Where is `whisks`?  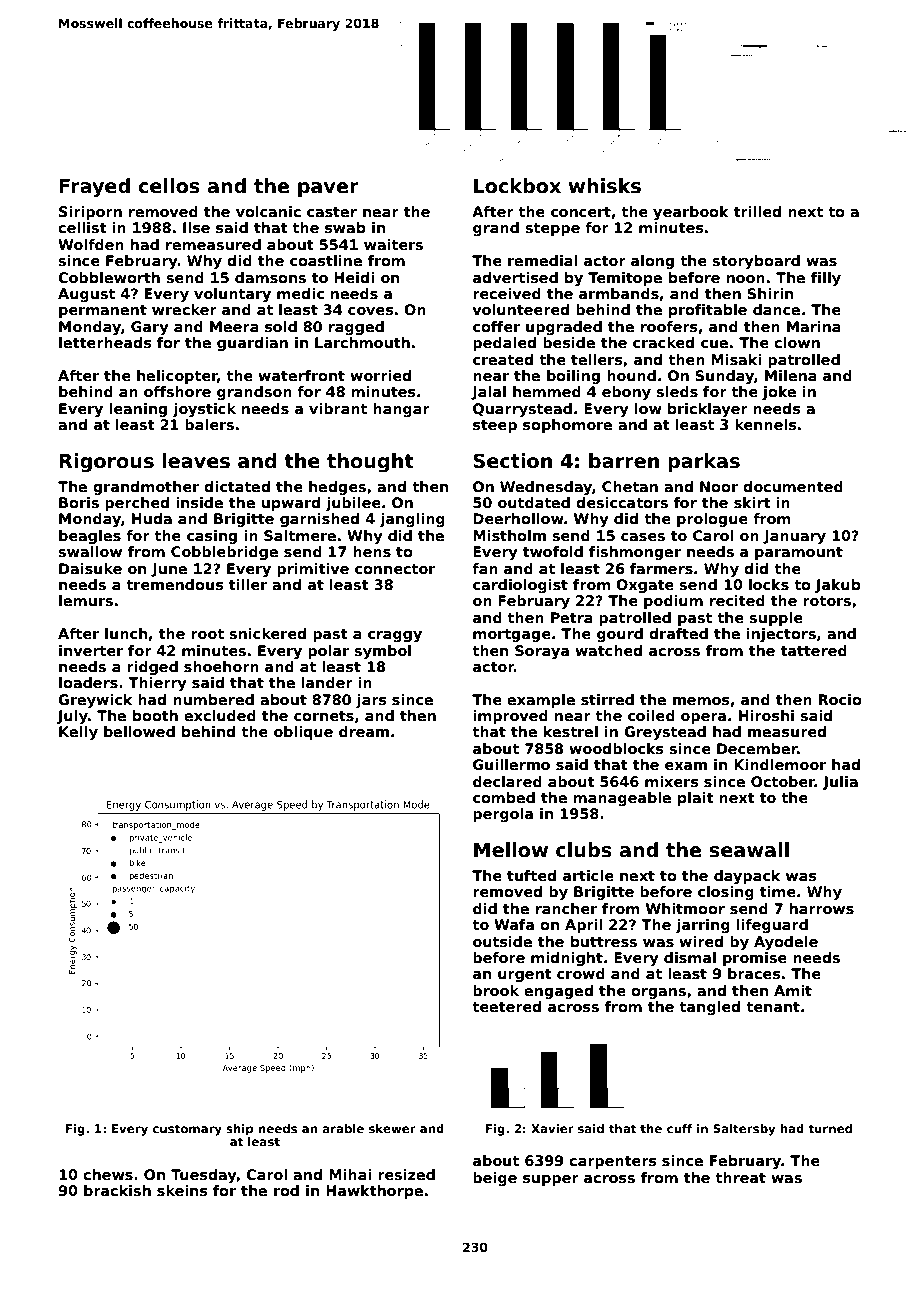 whisks is located at coordinates (605, 186).
